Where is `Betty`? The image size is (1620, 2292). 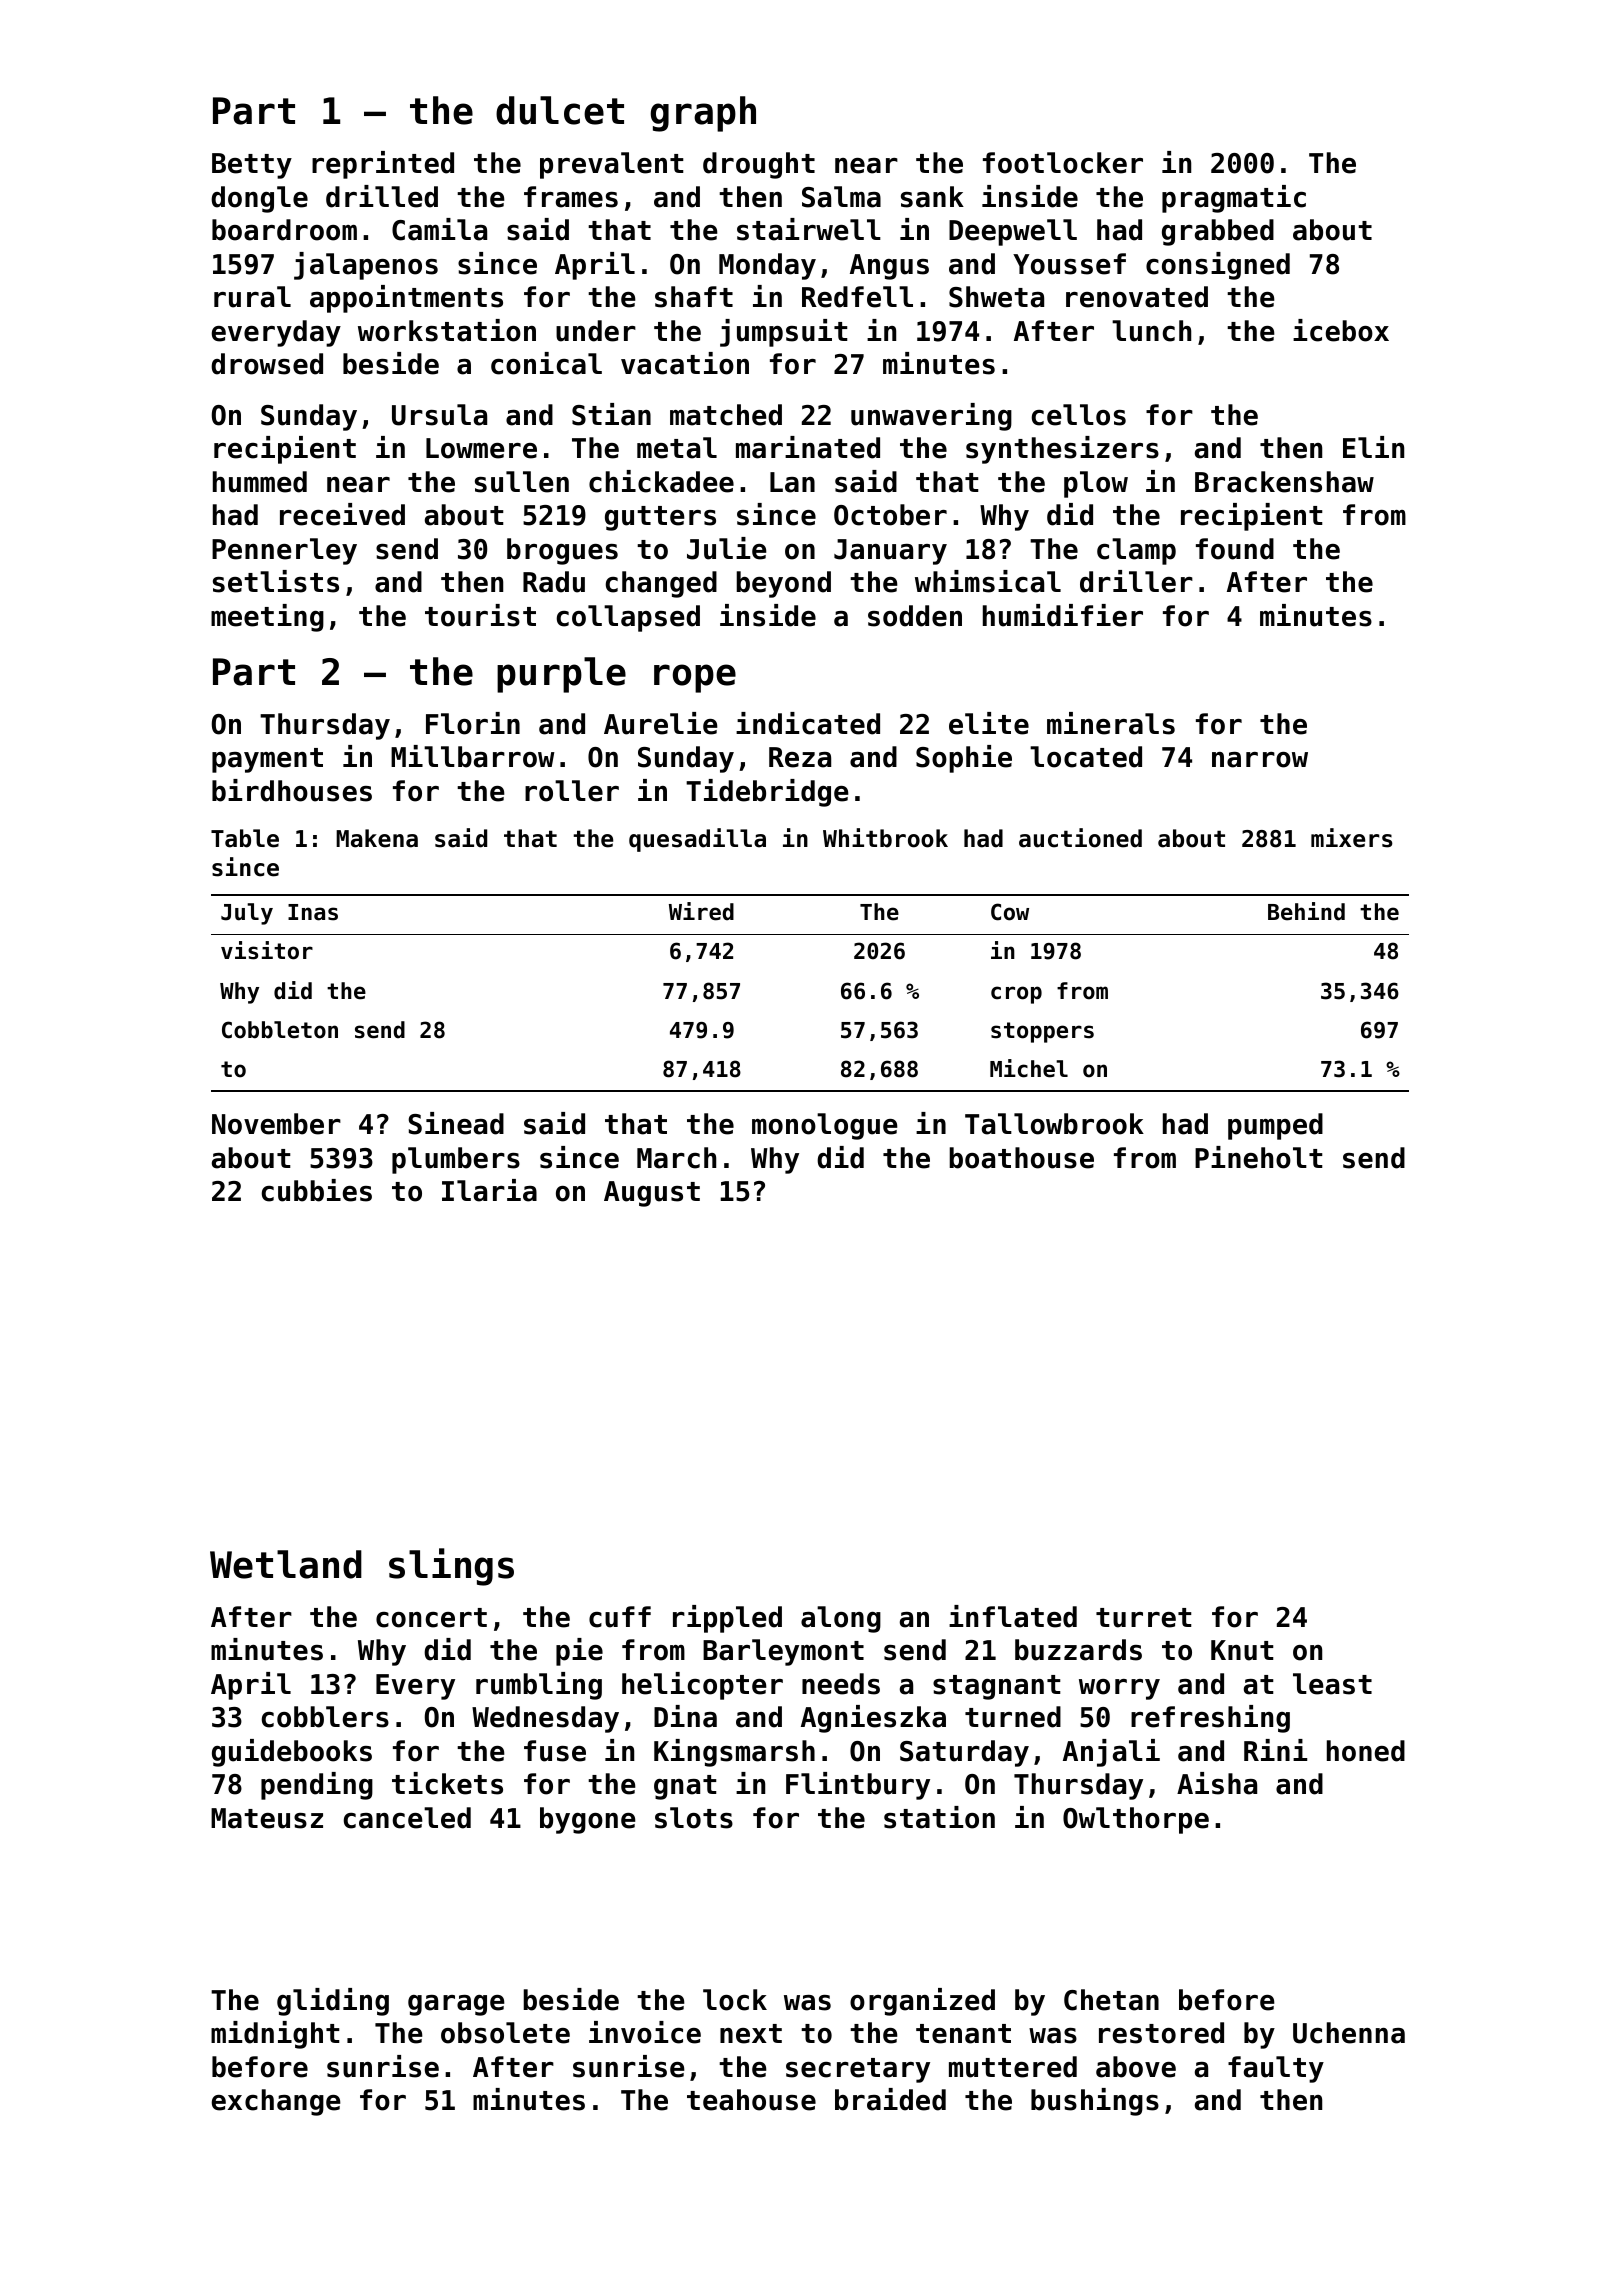 Betty is located at coordinates (252, 166).
